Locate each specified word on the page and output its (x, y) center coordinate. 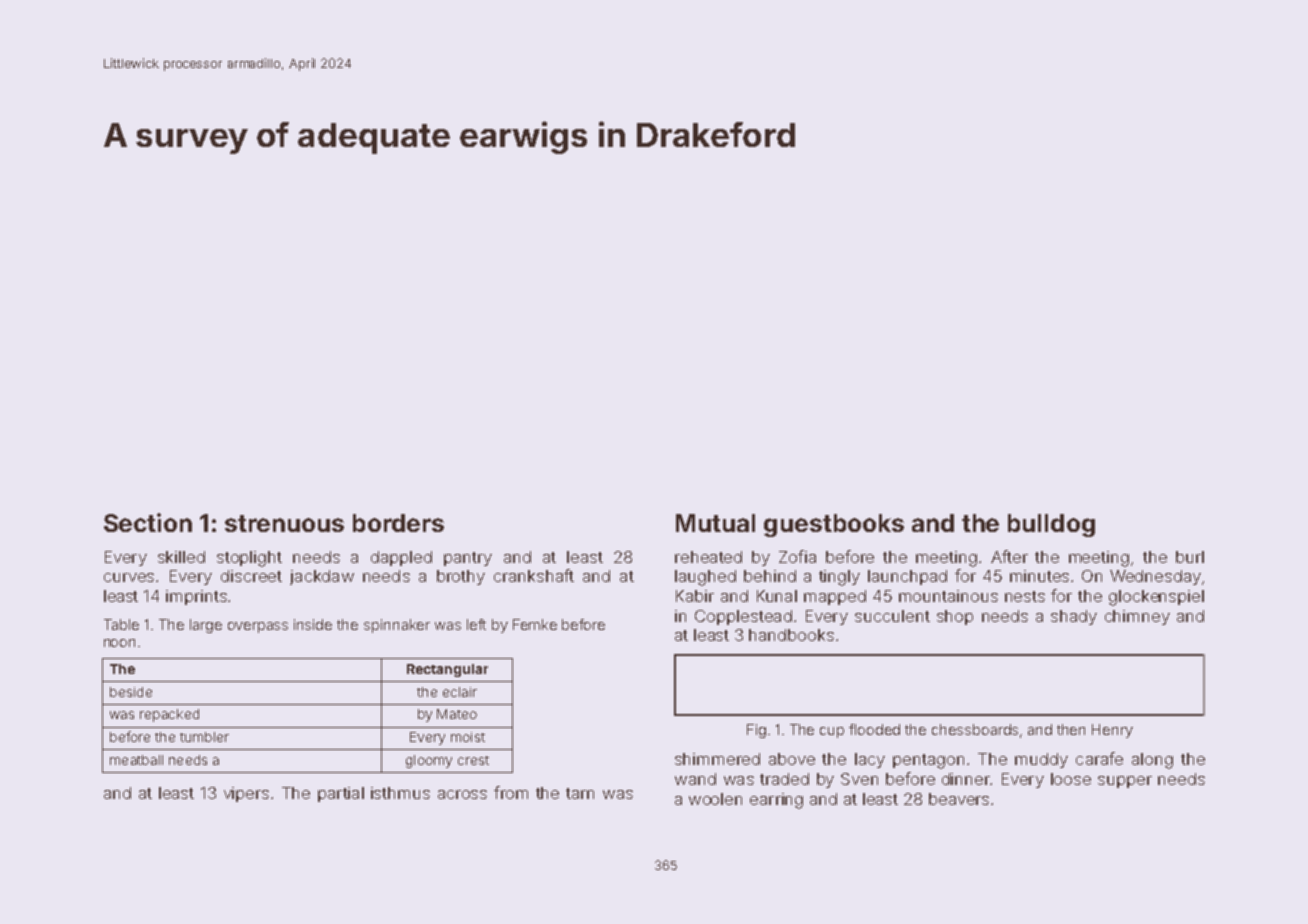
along (1152, 761)
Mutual (715, 523)
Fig (756, 731)
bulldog (1051, 525)
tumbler (204, 737)
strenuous (284, 523)
